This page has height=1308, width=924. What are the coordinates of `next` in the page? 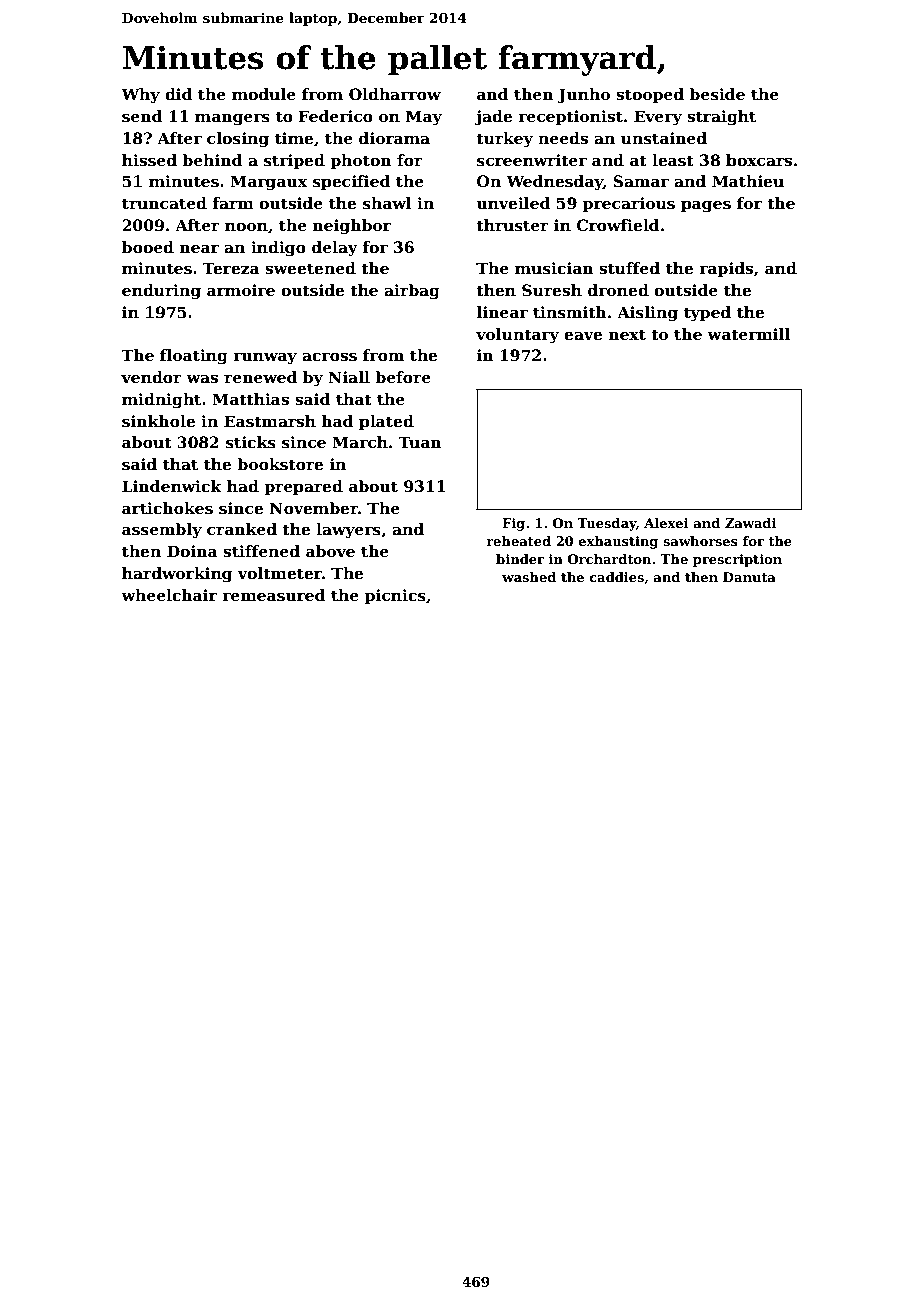 It's located at (627, 335).
